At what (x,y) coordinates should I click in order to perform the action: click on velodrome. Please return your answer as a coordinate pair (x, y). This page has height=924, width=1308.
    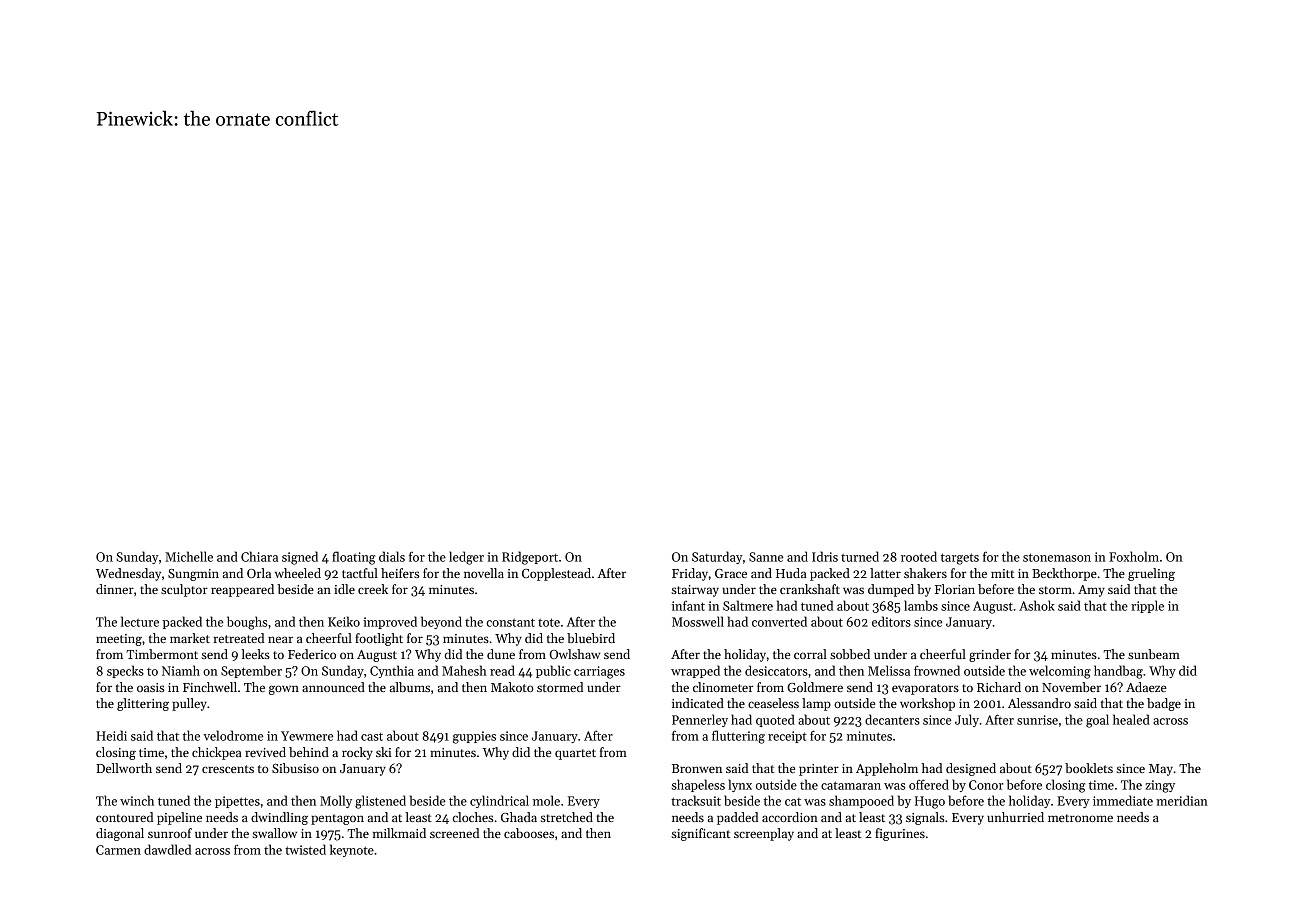
    Looking at the image, I should click on (233, 735).
